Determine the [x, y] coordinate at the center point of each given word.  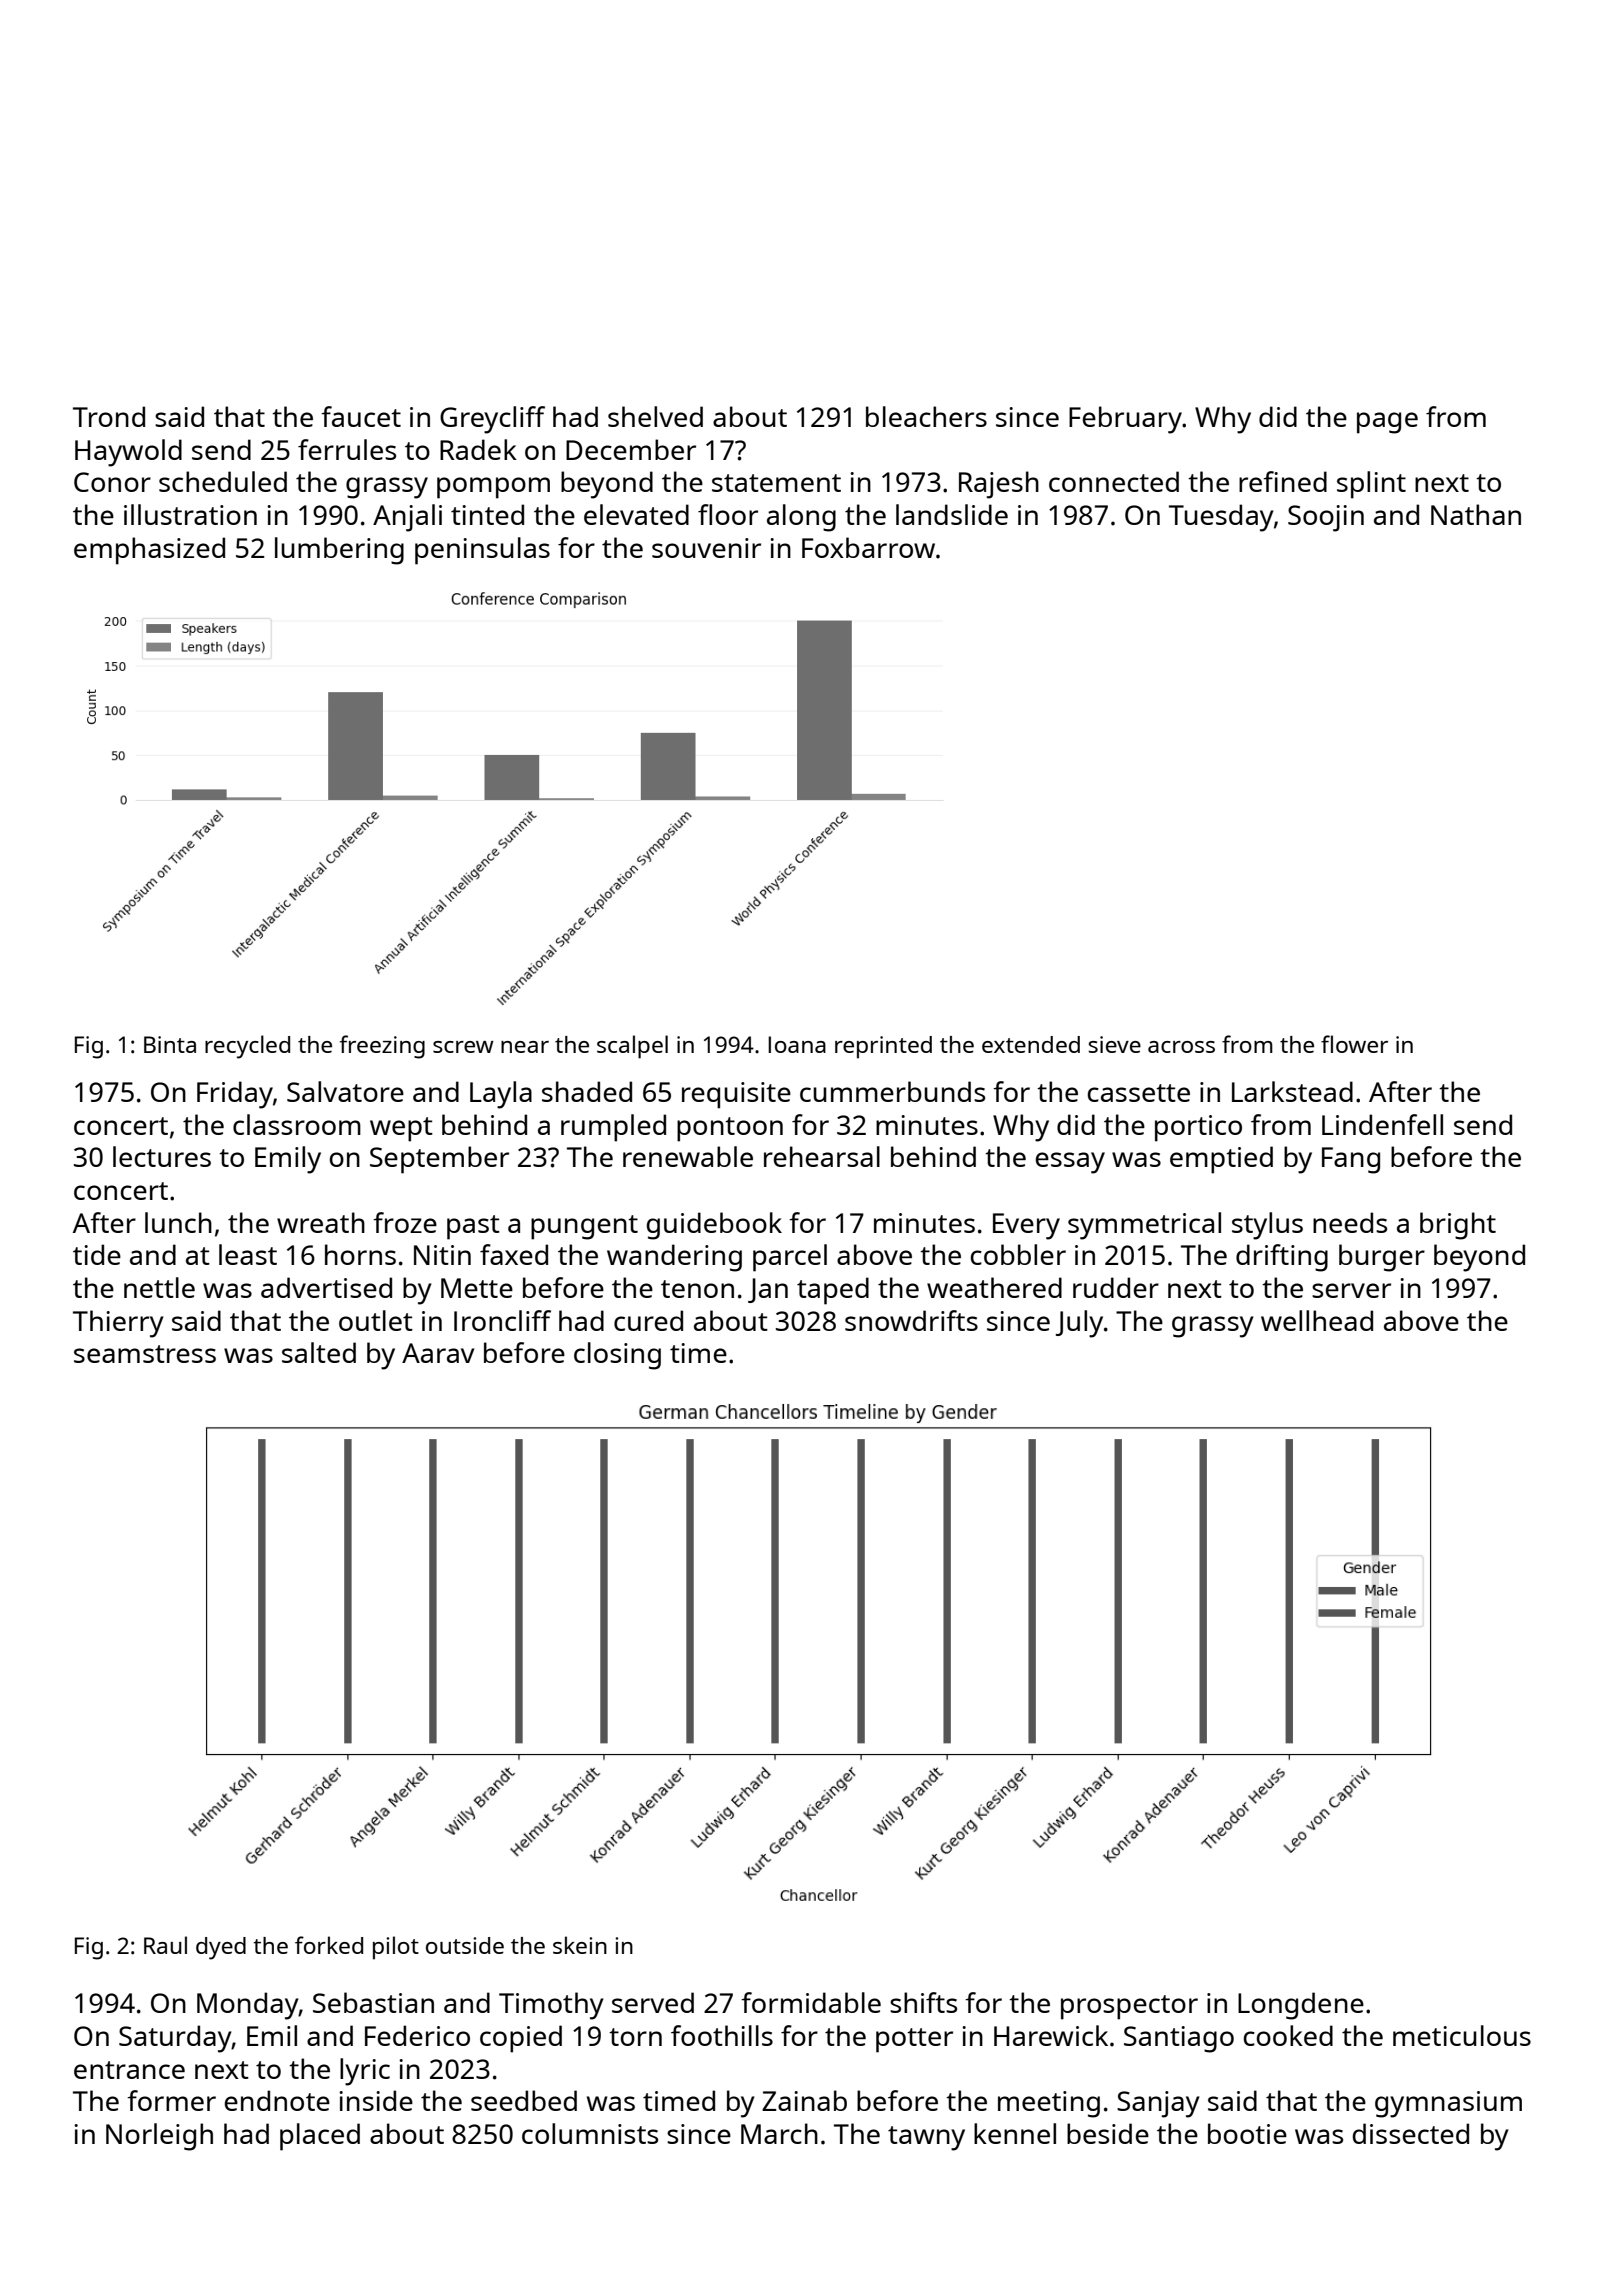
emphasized [149, 551]
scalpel [632, 1047]
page [1387, 423]
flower [1354, 1044]
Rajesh [999, 485]
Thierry [118, 1324]
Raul [165, 1945]
